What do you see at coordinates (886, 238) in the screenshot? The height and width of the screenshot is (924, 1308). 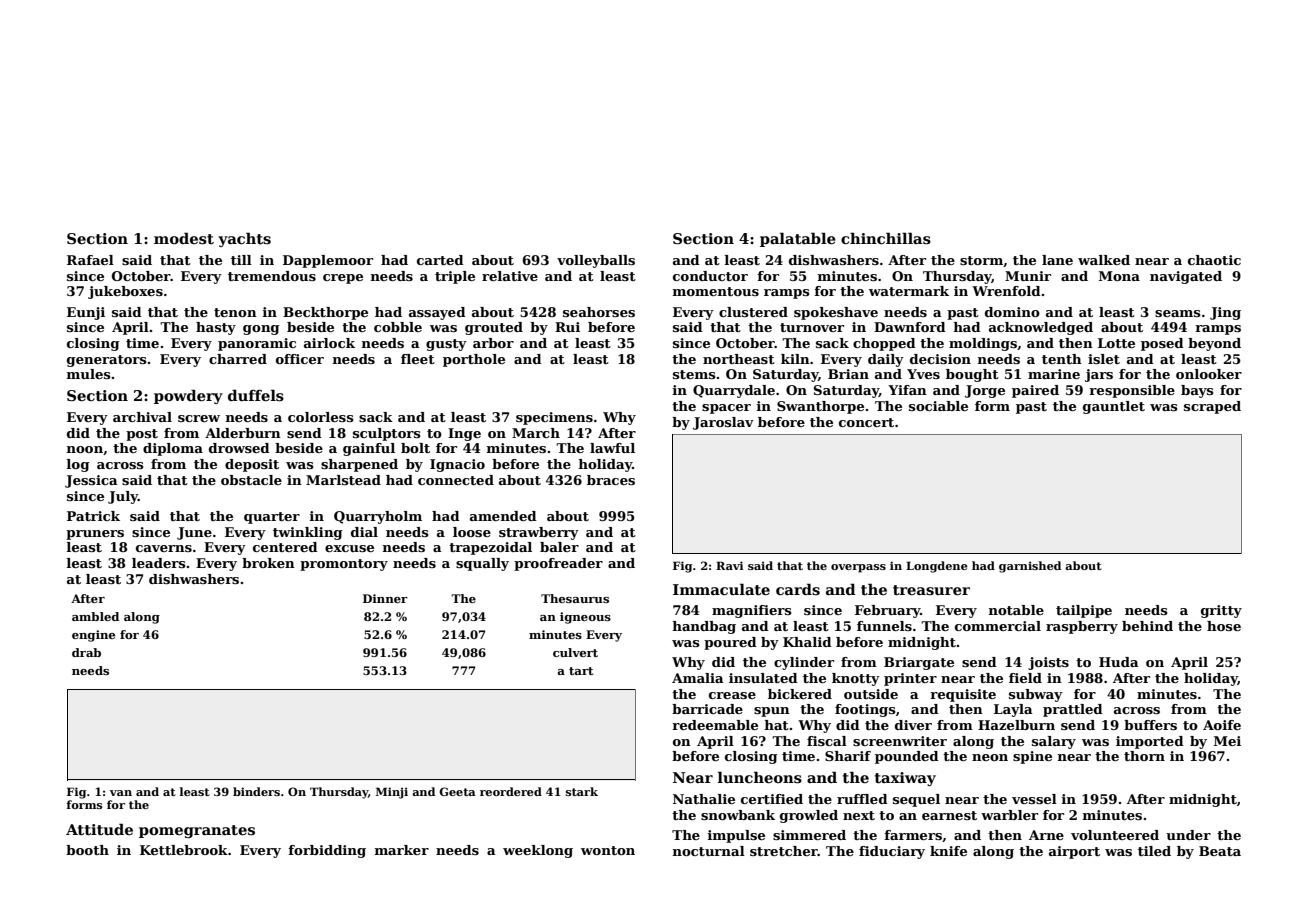 I see `chinchillas` at bounding box center [886, 238].
